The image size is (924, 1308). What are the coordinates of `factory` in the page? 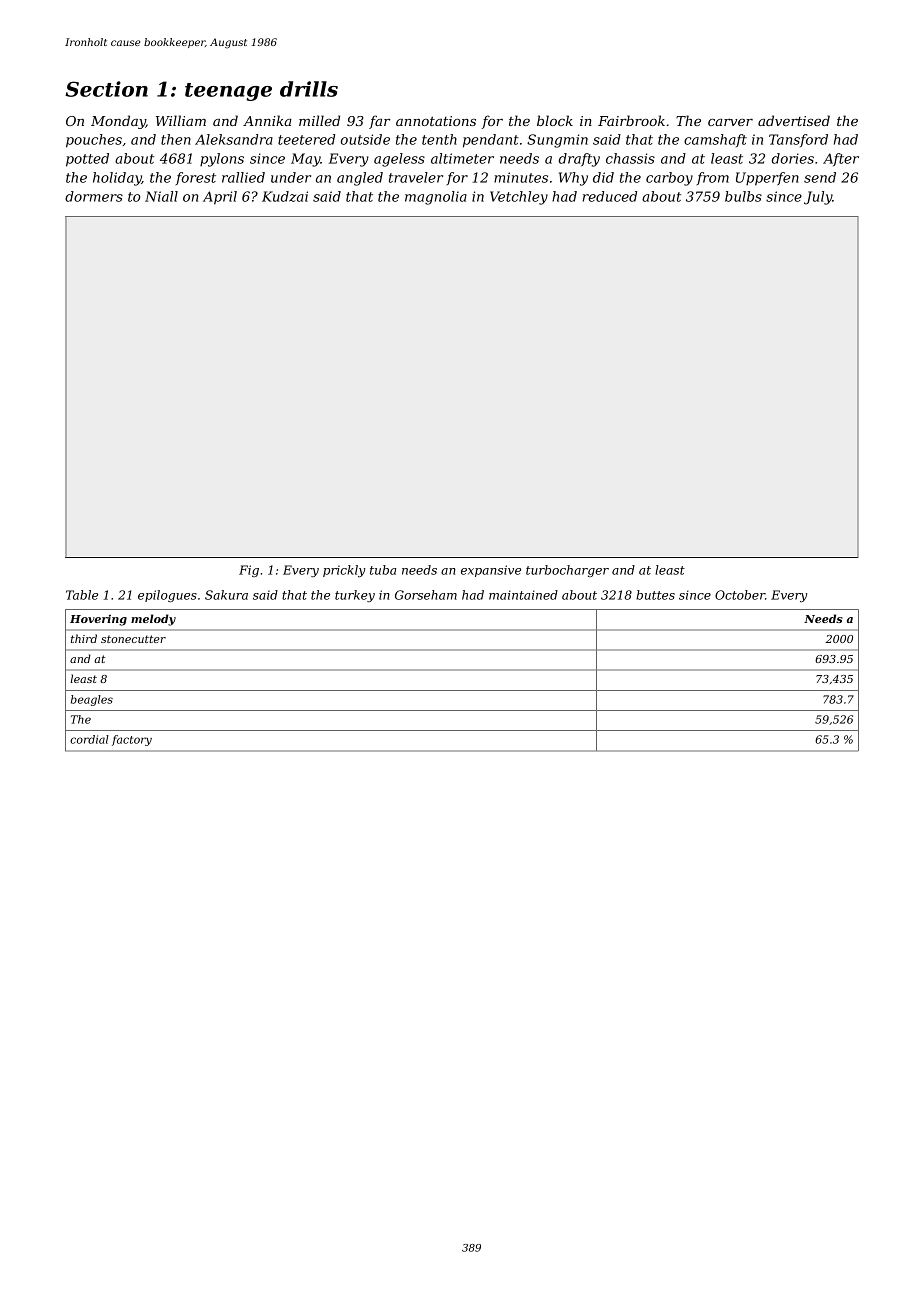 It's located at (132, 740).
